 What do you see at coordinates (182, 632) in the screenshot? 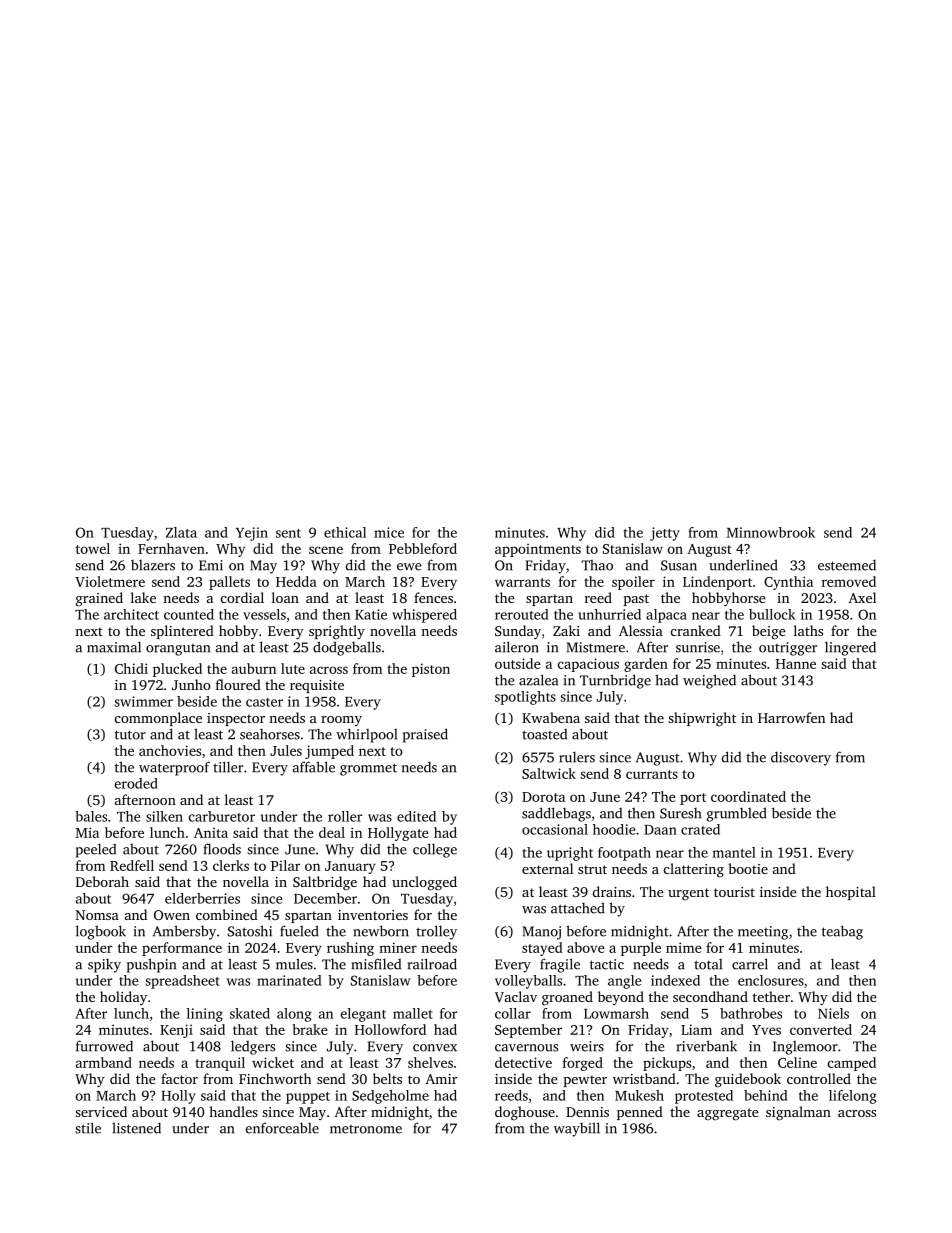
I see `splintered` at bounding box center [182, 632].
